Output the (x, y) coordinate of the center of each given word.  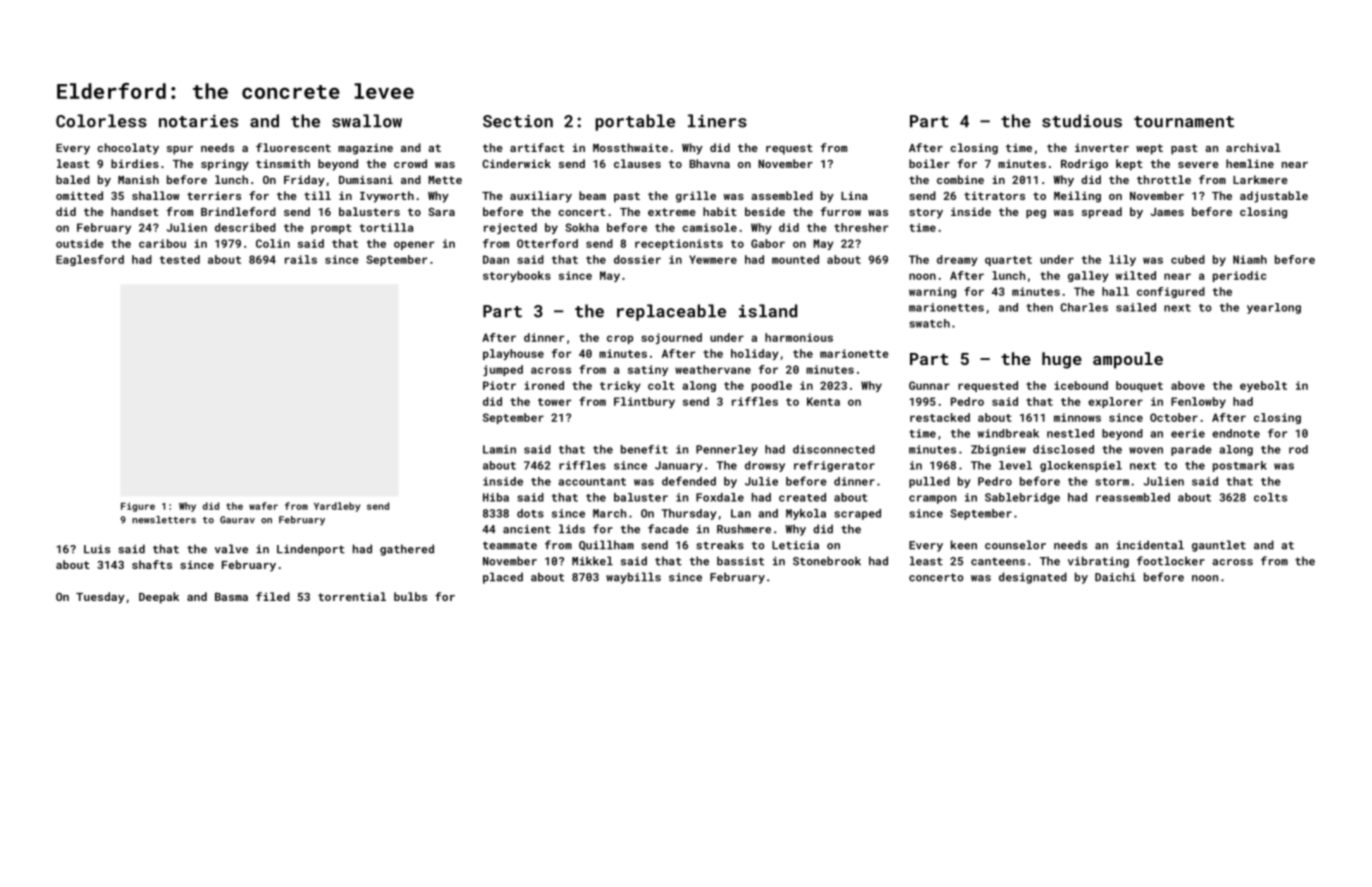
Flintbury (644, 402)
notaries (198, 121)
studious (1082, 121)
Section (518, 121)
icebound (1081, 385)
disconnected (834, 449)
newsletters (164, 520)
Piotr (499, 385)
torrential (352, 596)
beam (592, 195)
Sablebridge (1022, 498)
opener (414, 245)
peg (1036, 214)
